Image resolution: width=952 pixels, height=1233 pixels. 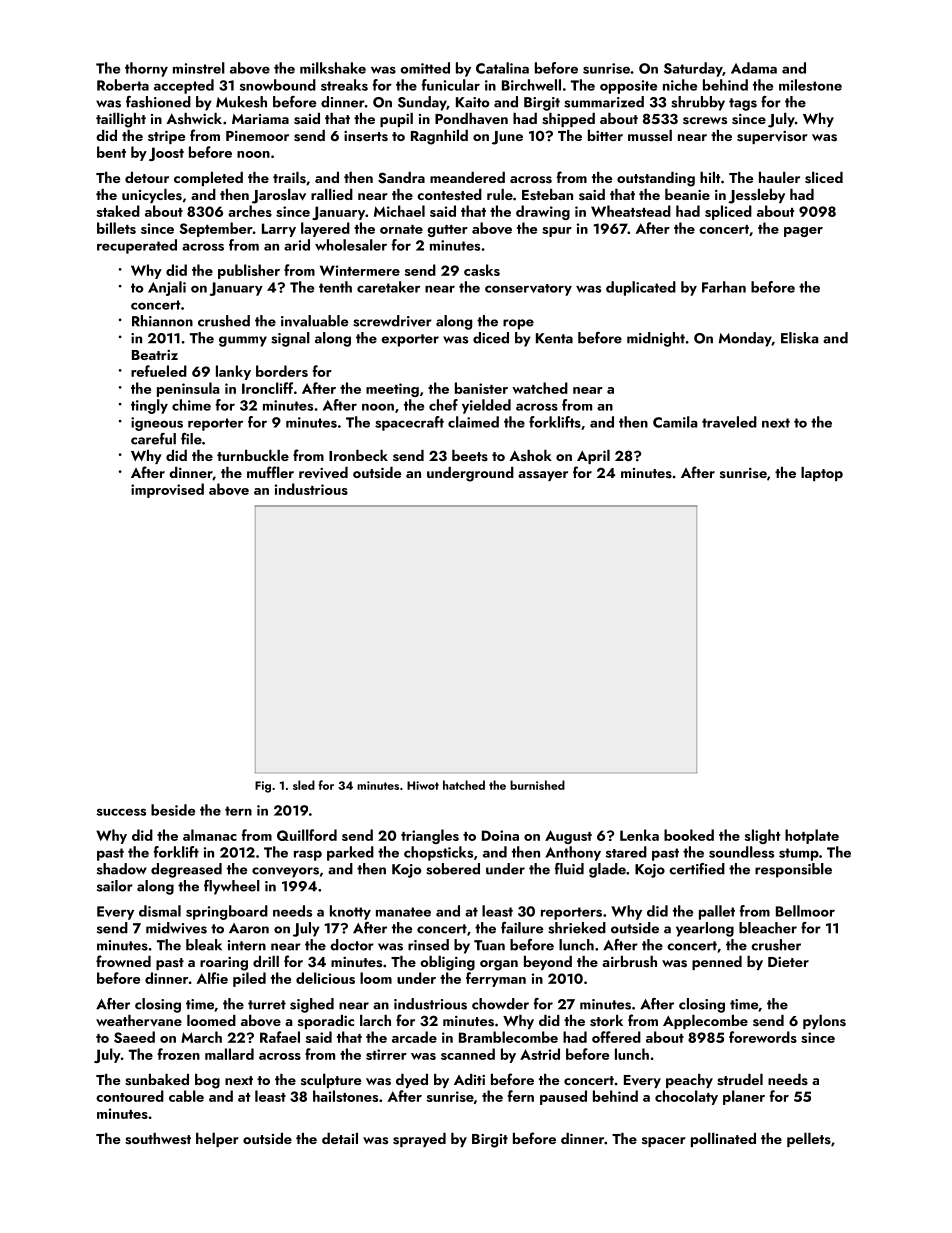 What do you see at coordinates (482, 270) in the screenshot?
I see `casks` at bounding box center [482, 270].
